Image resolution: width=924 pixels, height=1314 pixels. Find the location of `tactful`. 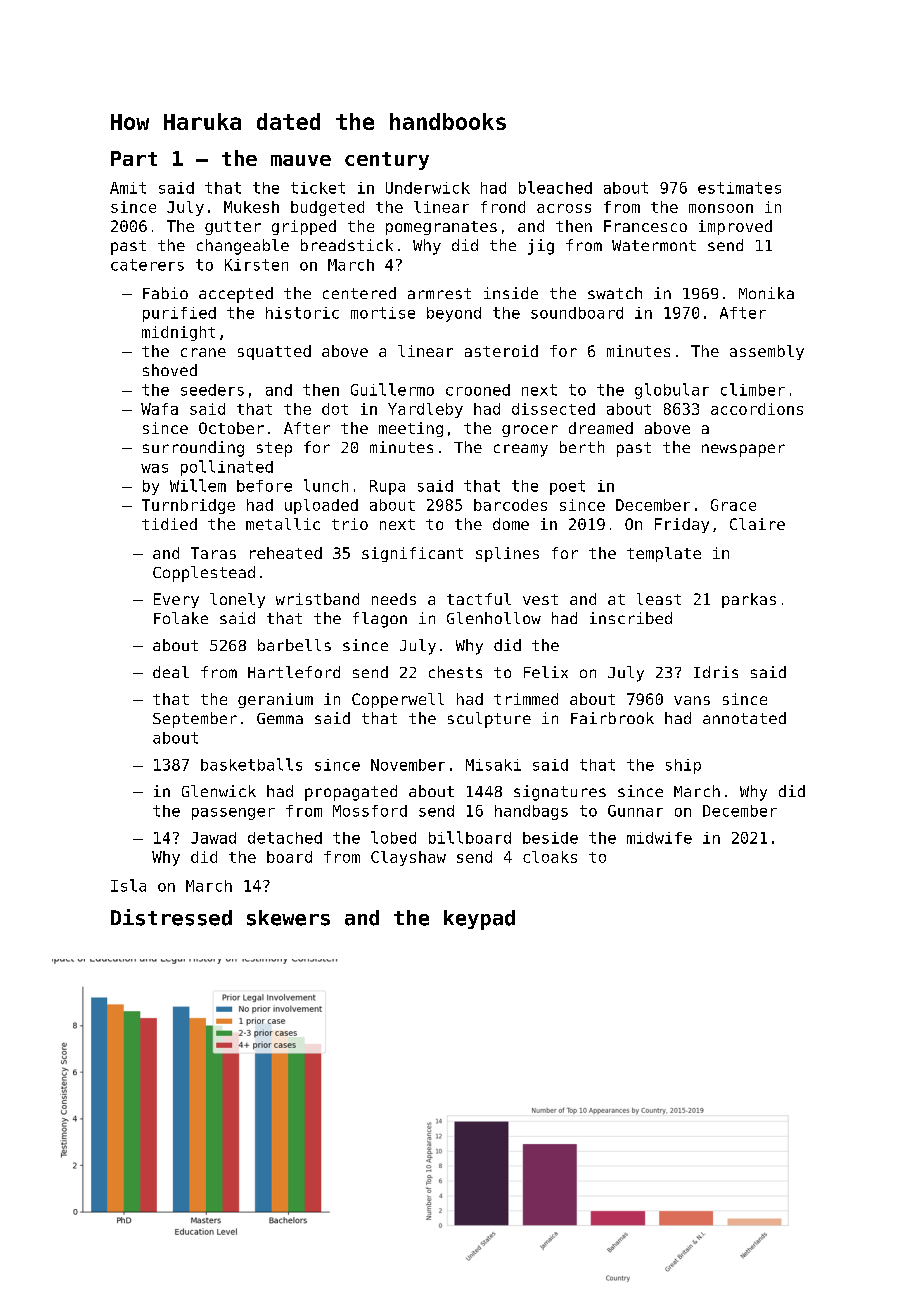

tactful is located at coordinates (479, 599).
